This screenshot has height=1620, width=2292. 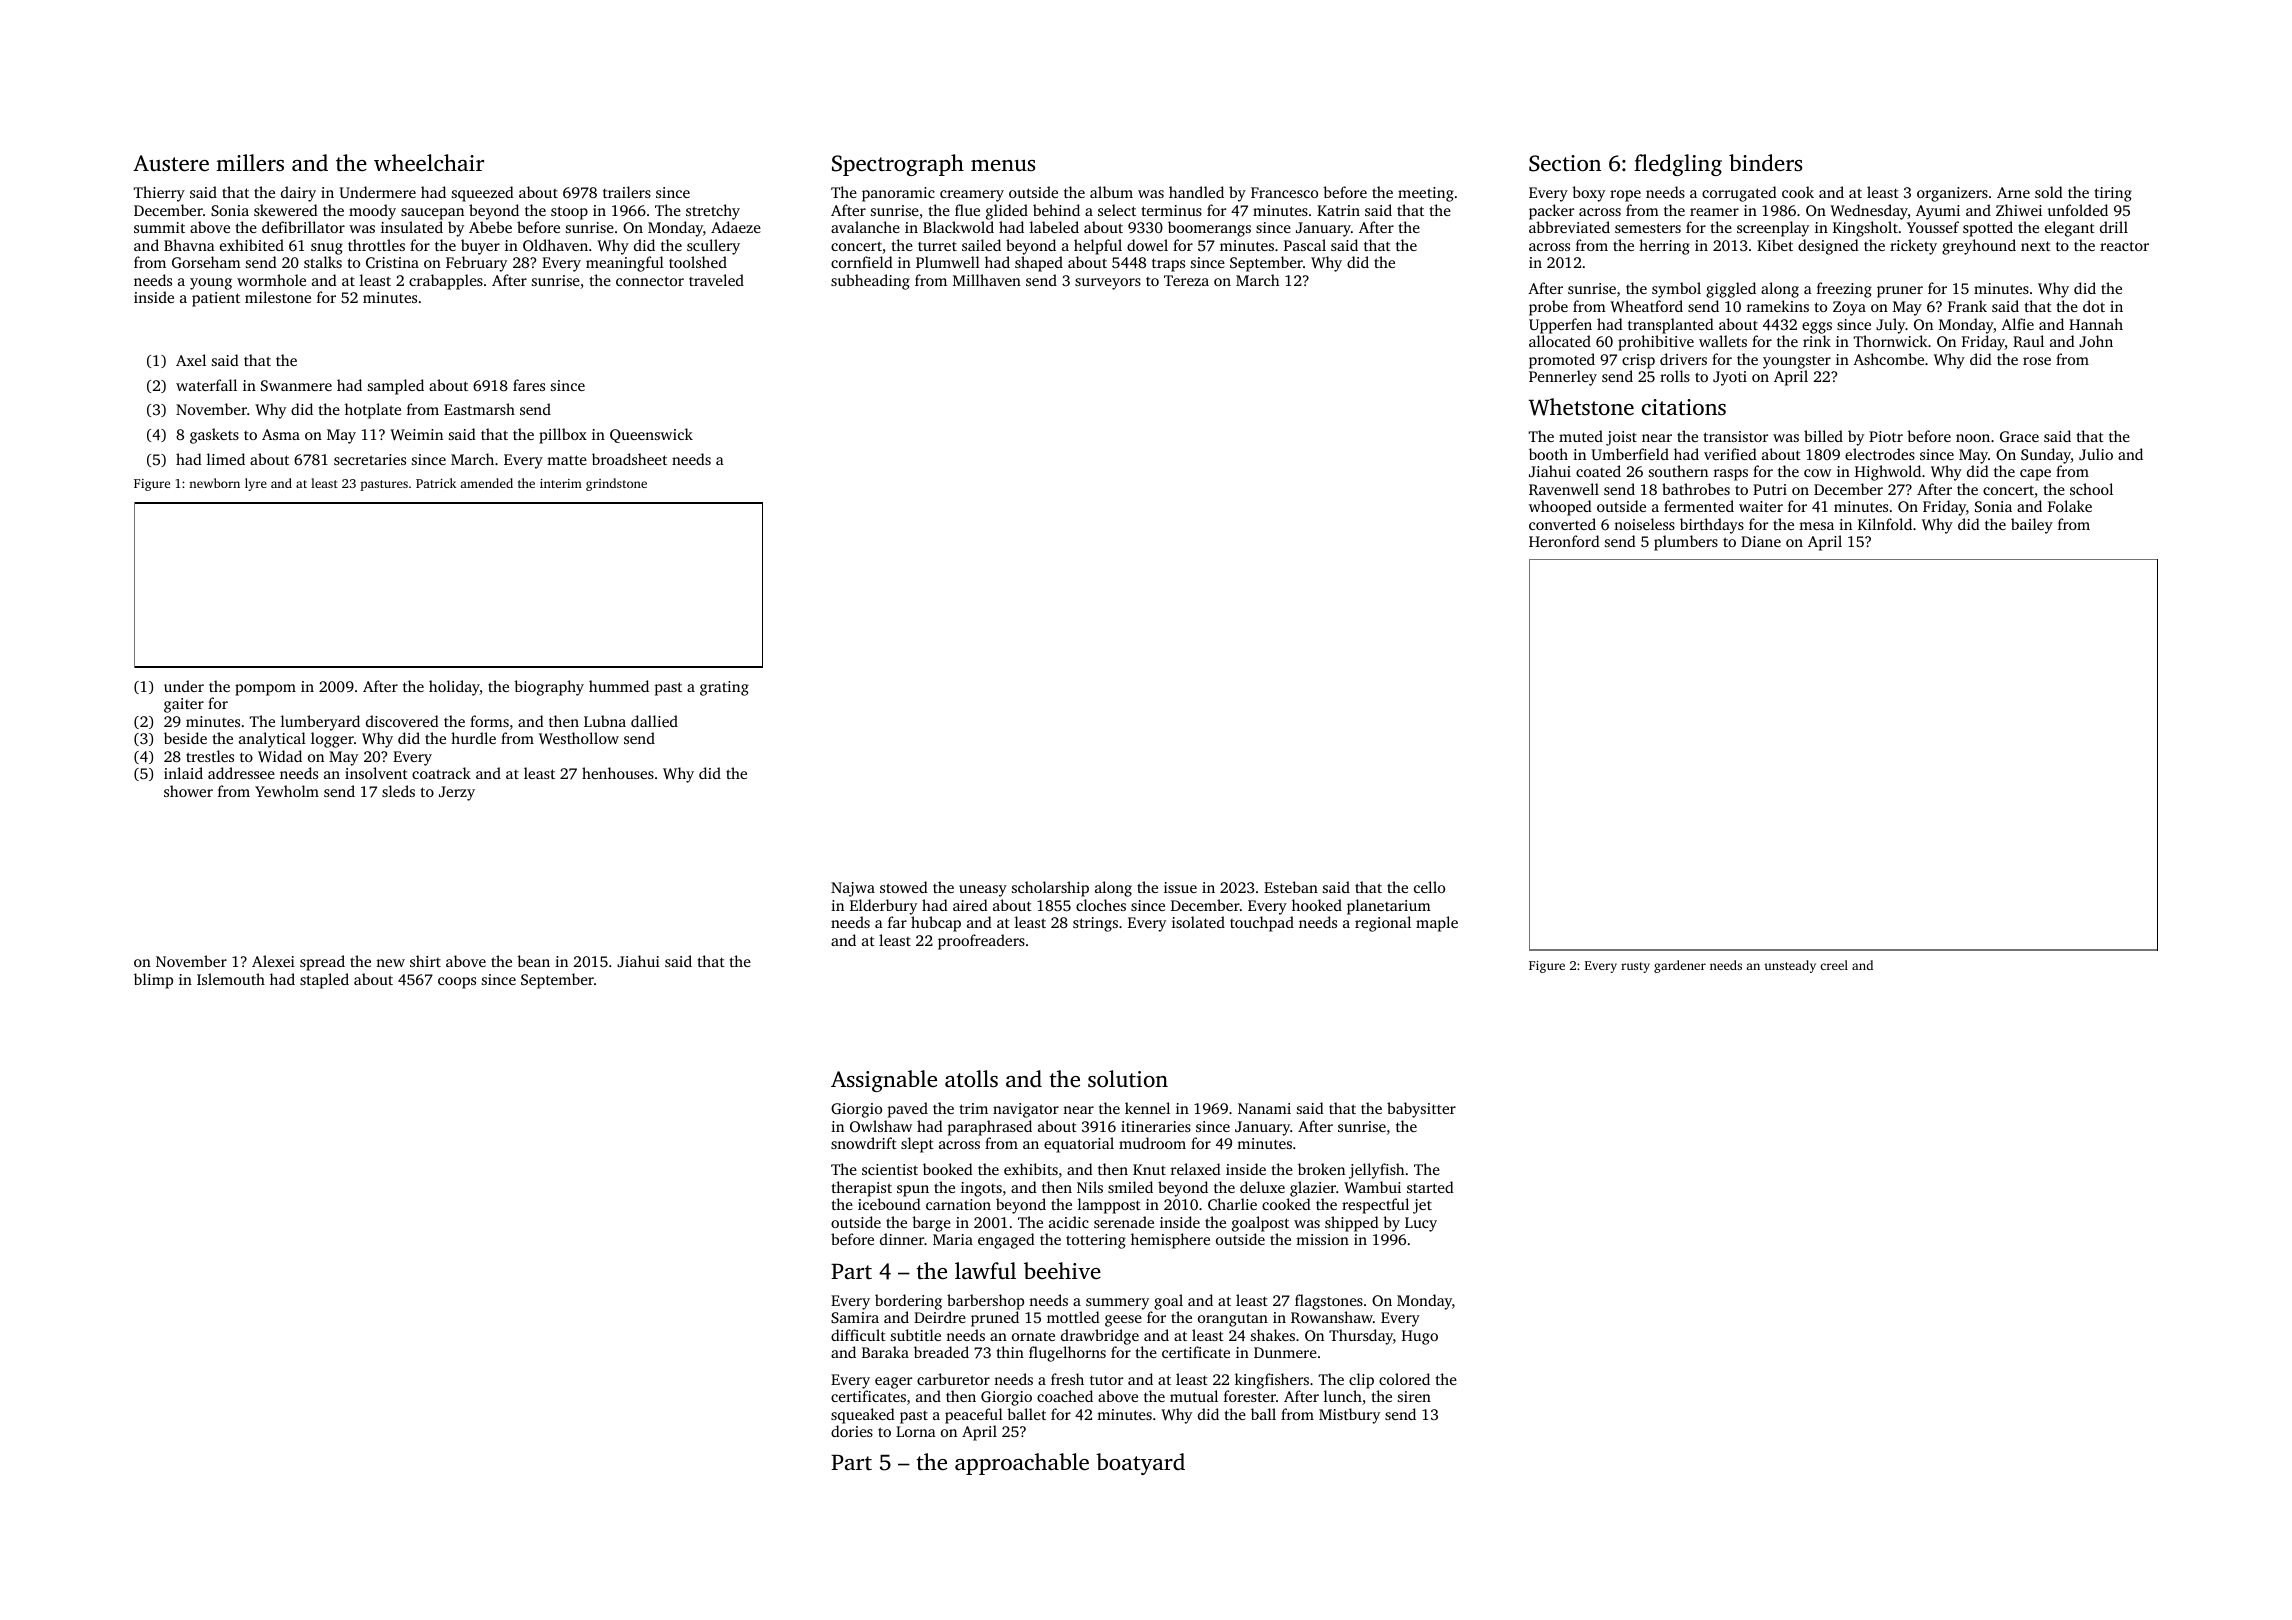 I want to click on planetarium, so click(x=1389, y=907).
